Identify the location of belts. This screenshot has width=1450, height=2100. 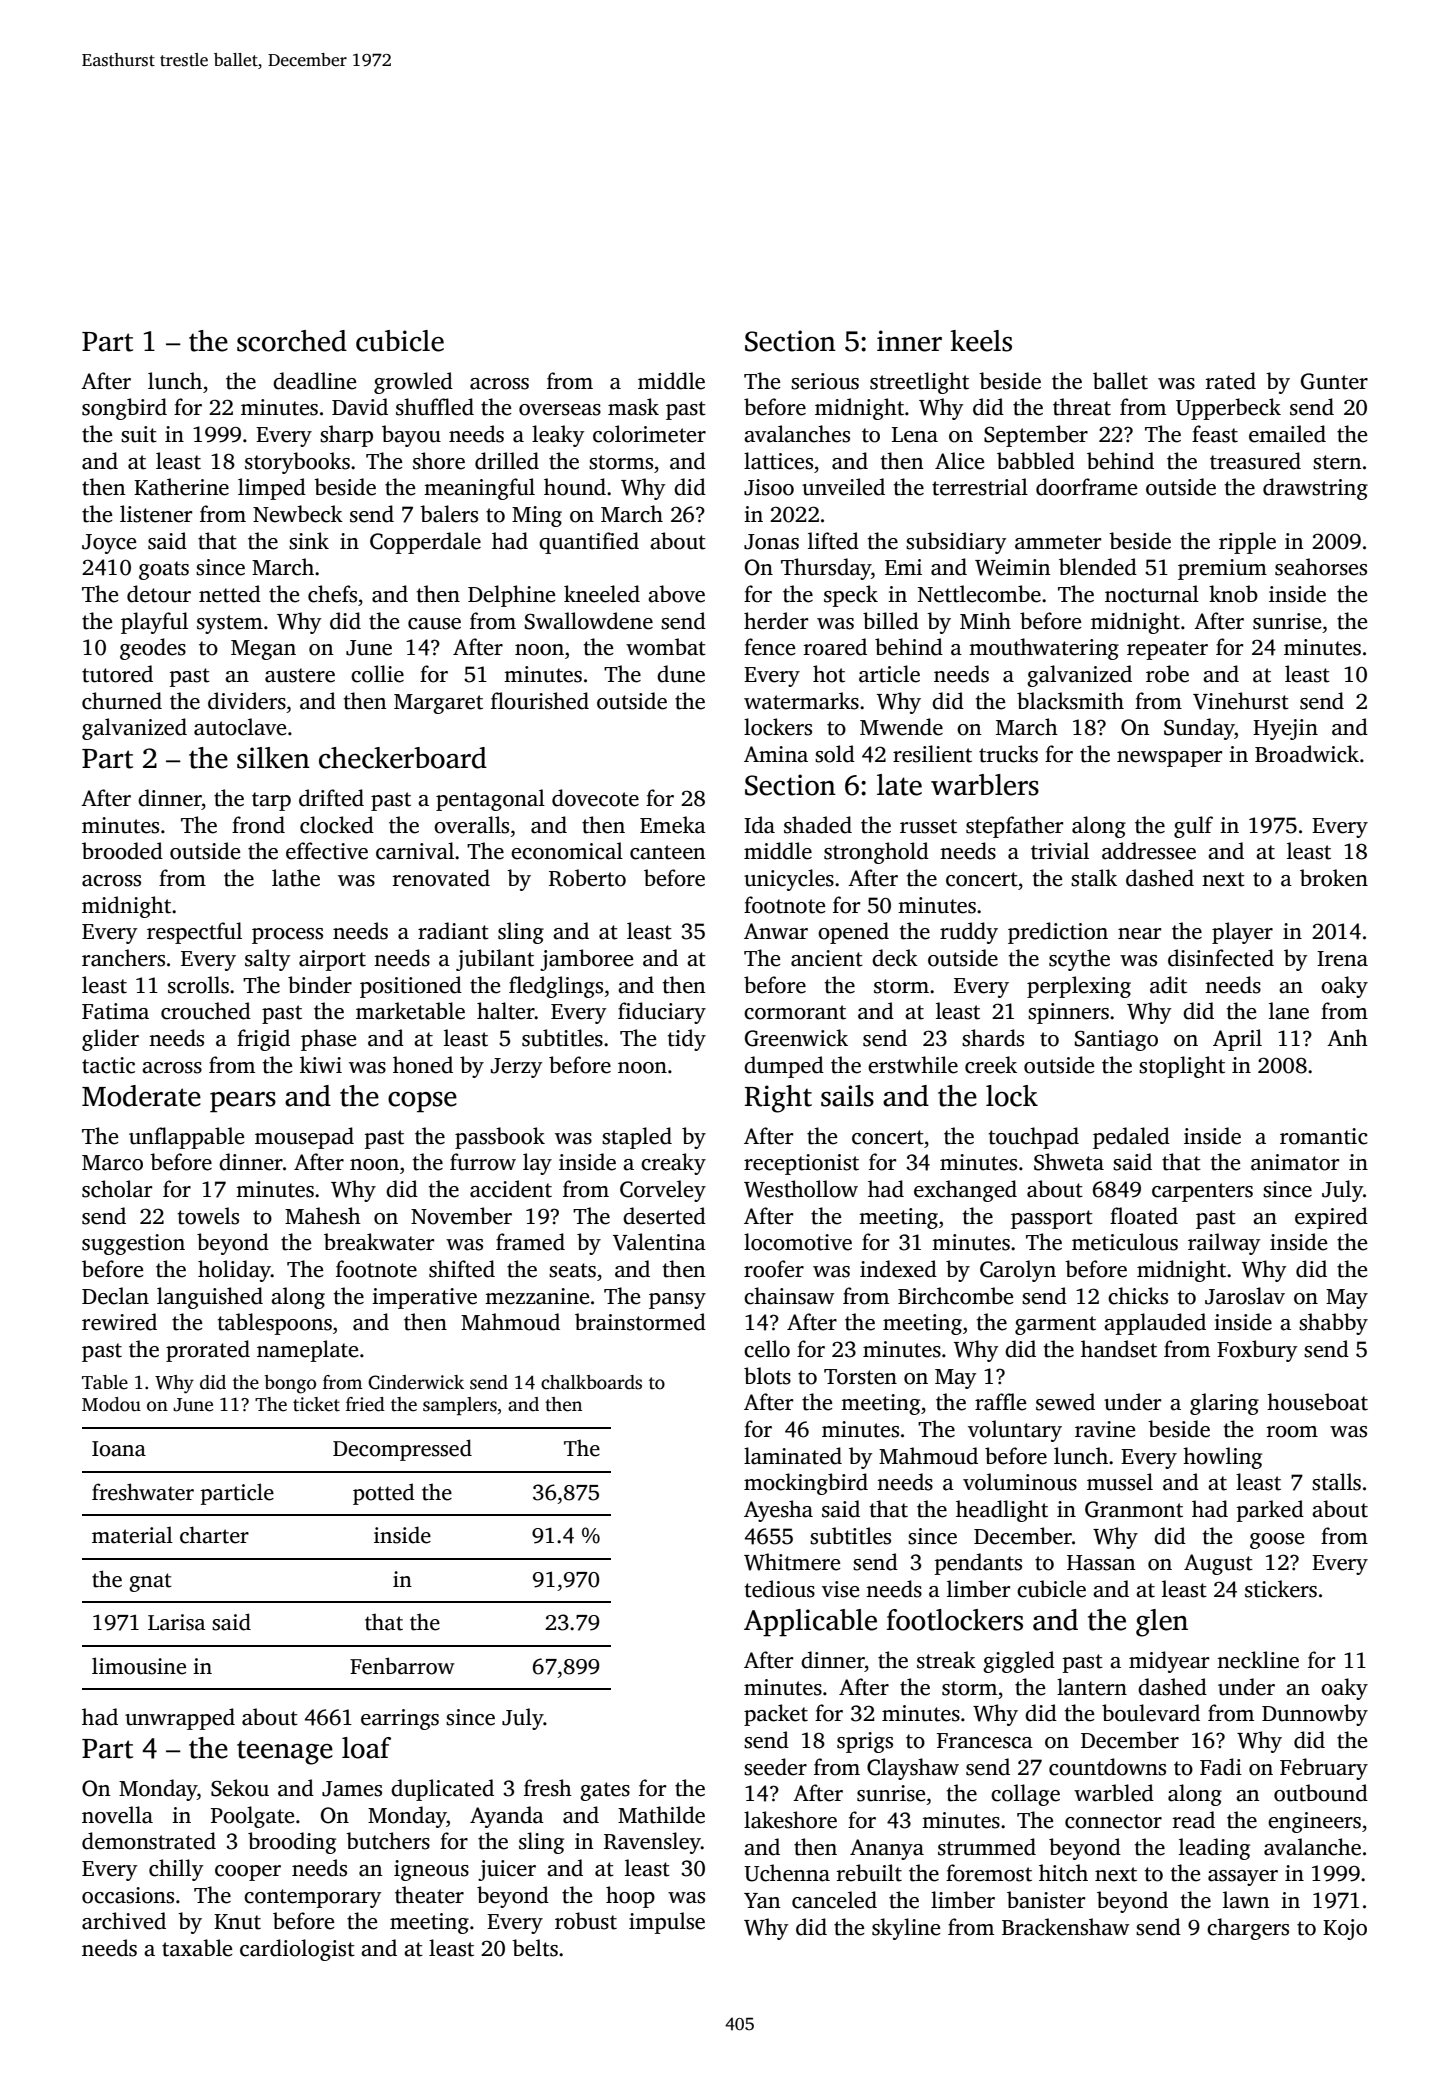
(535, 1948).
